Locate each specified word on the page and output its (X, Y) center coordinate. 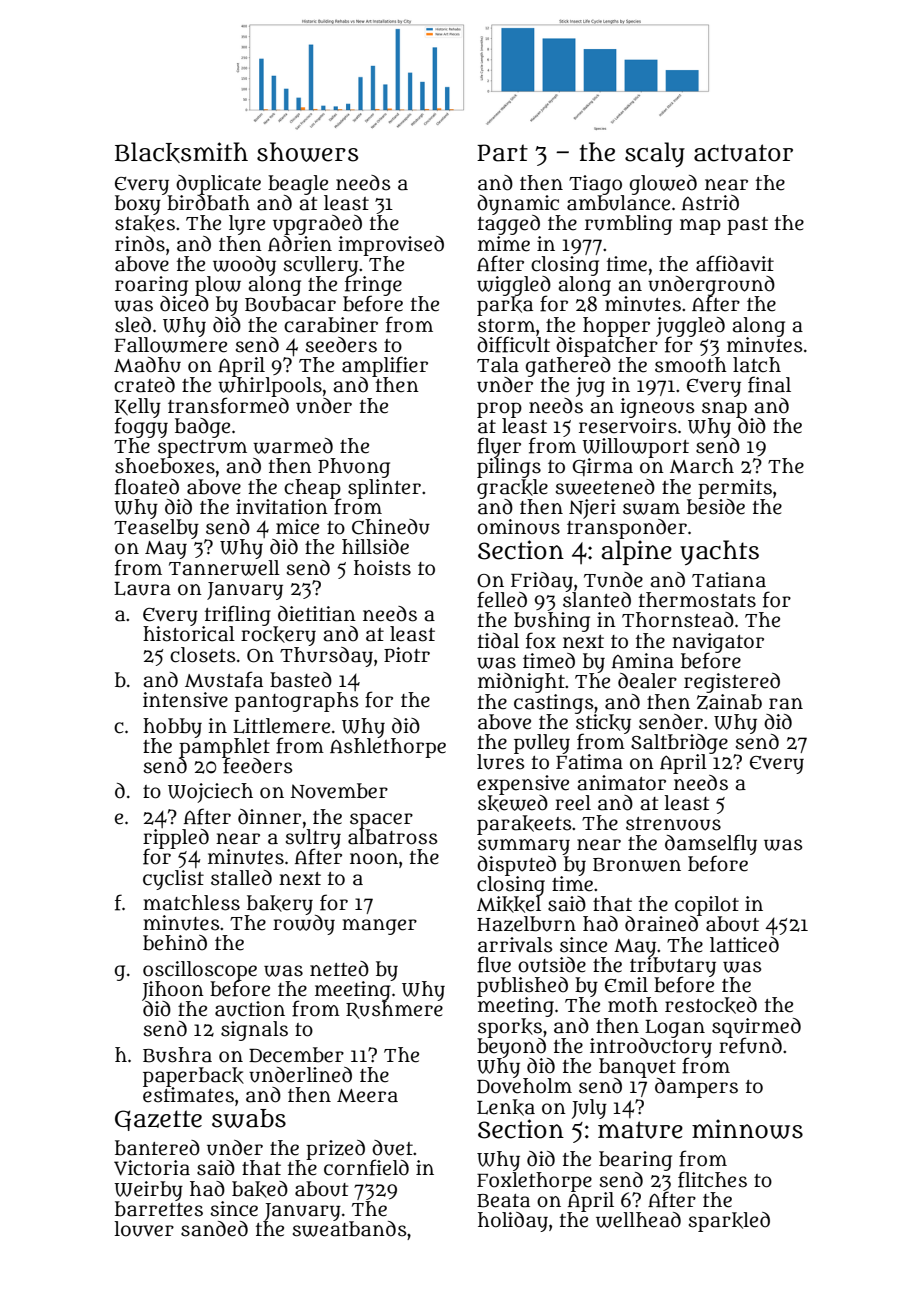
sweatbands (350, 1229)
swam (651, 509)
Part (502, 153)
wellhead (638, 1220)
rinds (140, 244)
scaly (655, 154)
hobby (172, 728)
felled (502, 599)
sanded (214, 1229)
